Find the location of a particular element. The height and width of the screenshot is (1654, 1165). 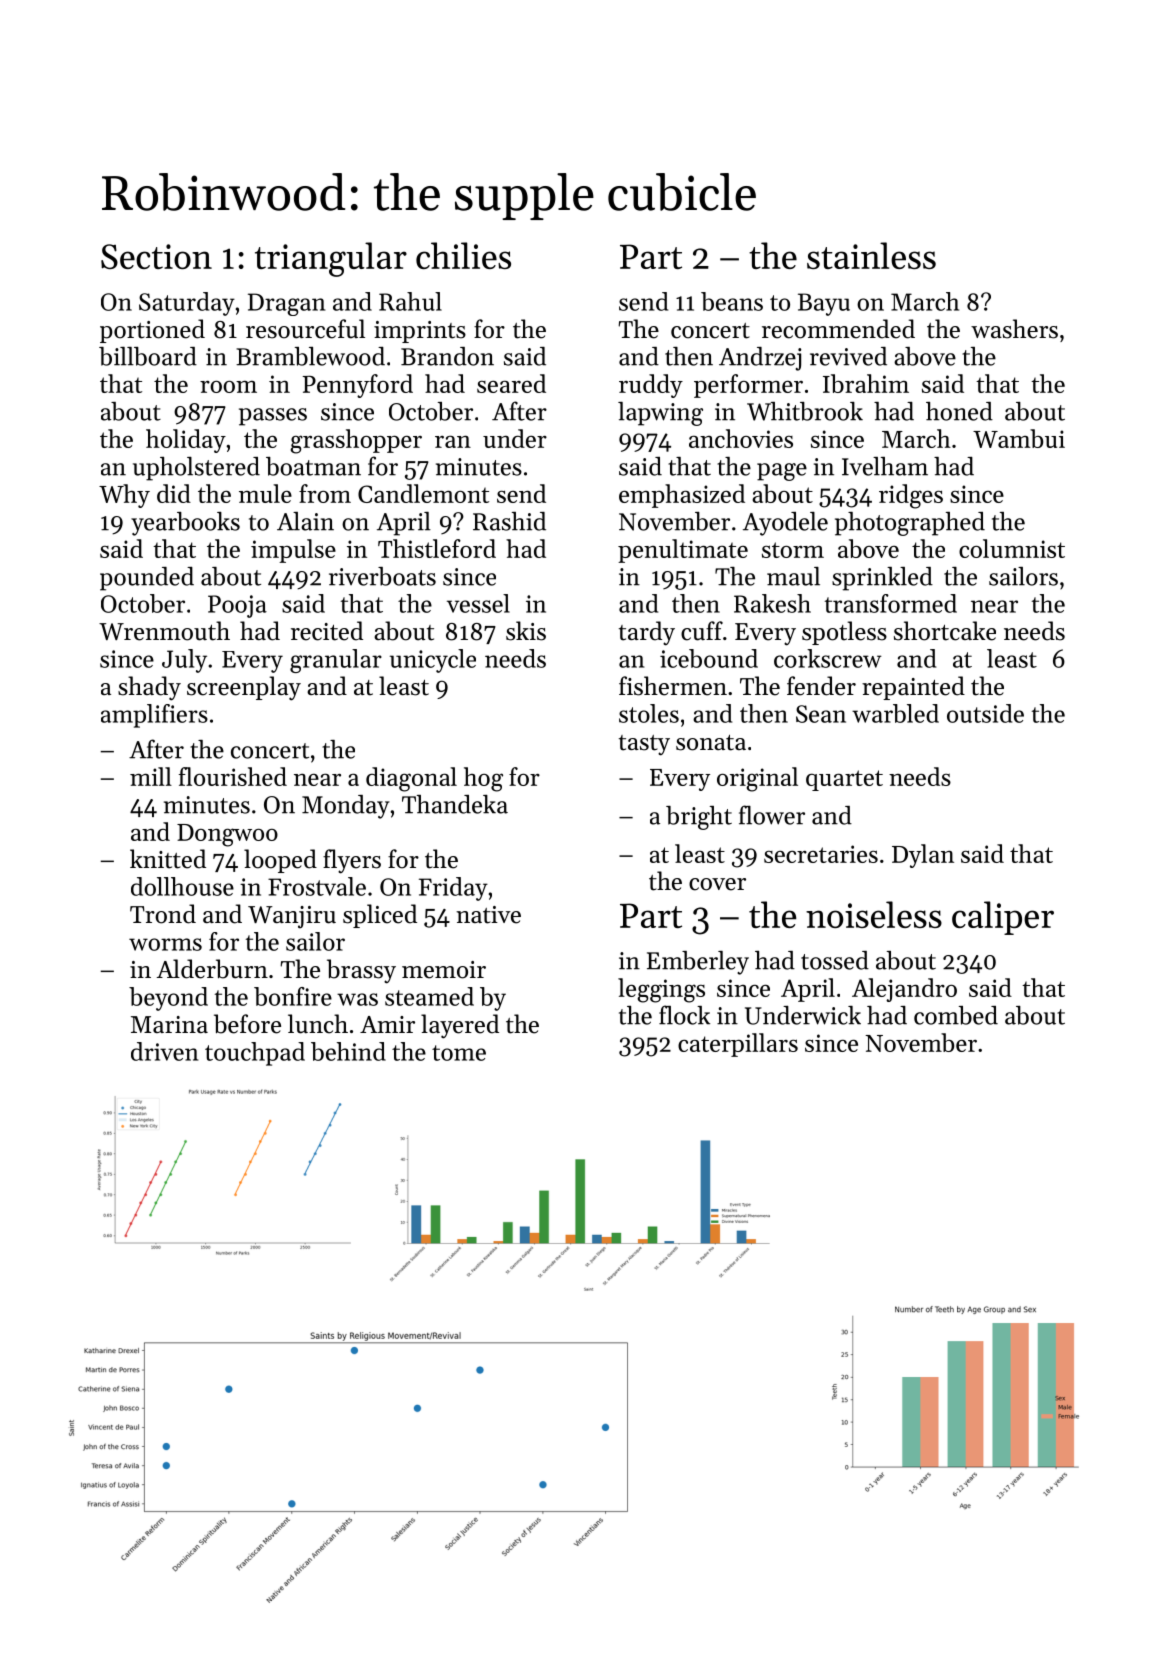

vessel is located at coordinates (478, 603).
